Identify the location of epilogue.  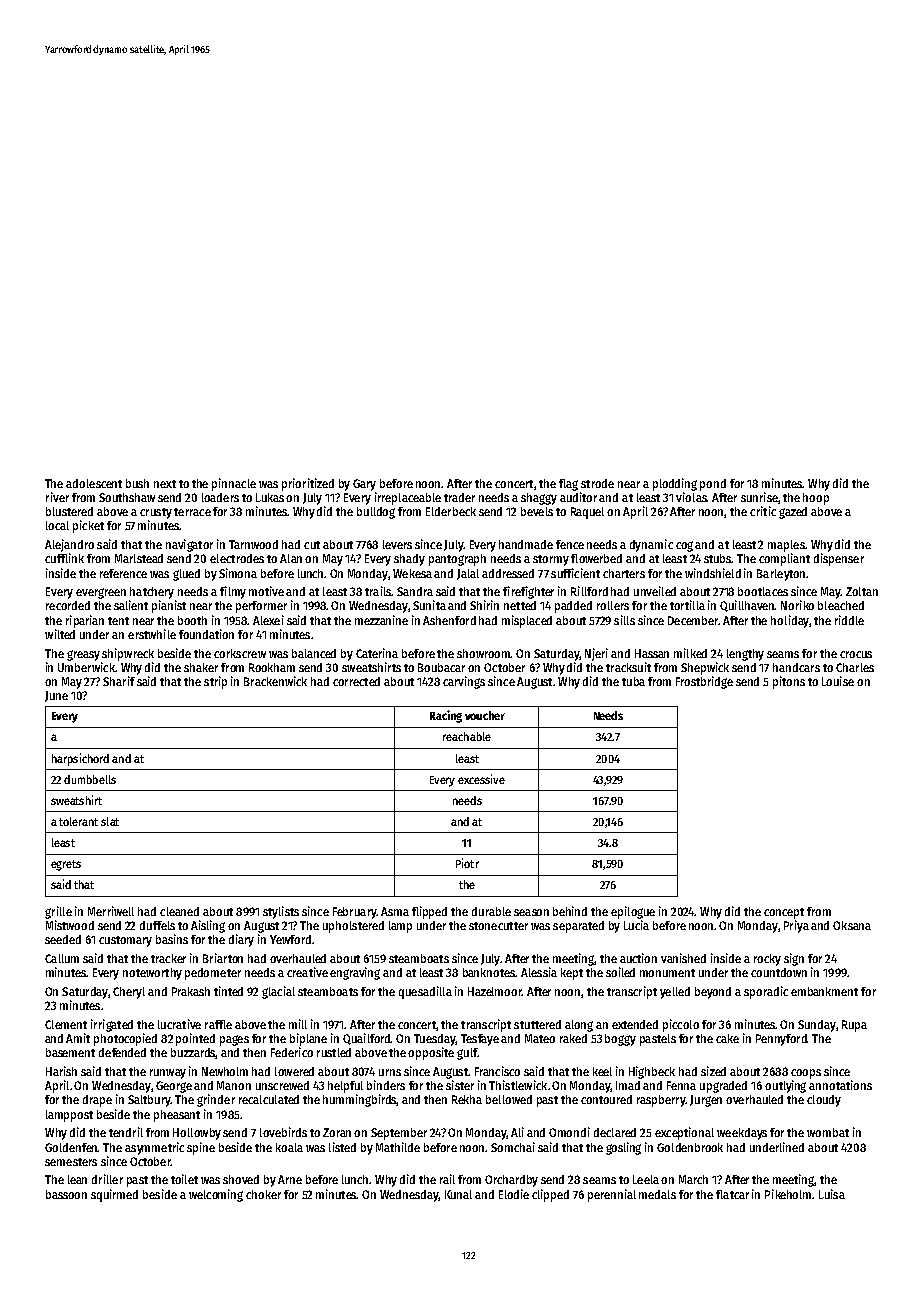
(633, 912).
